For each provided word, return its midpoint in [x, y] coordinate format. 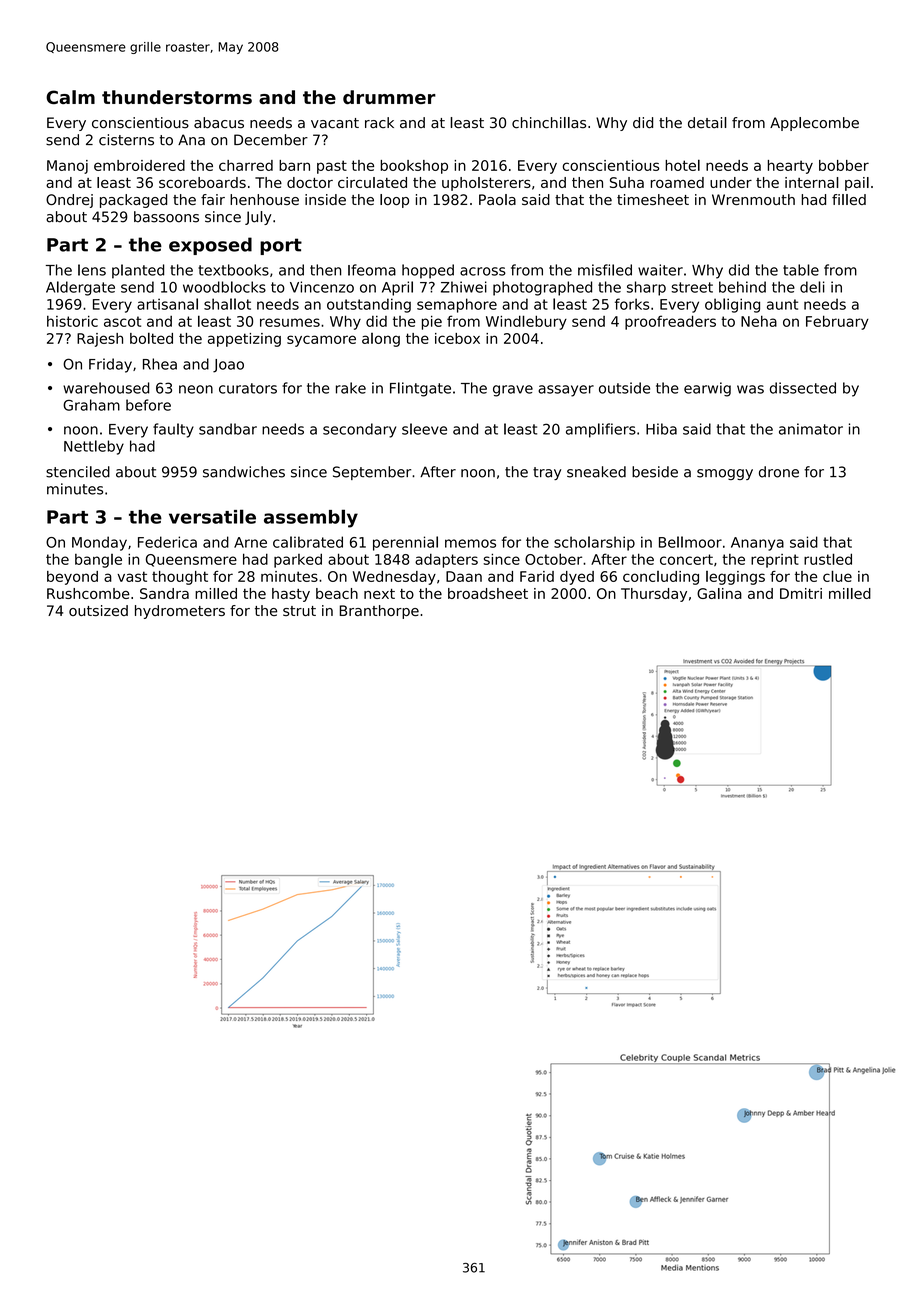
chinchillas [549, 123]
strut [299, 611]
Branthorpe [379, 612]
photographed [542, 288]
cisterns [126, 140]
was [750, 389]
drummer [389, 97]
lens [92, 270]
